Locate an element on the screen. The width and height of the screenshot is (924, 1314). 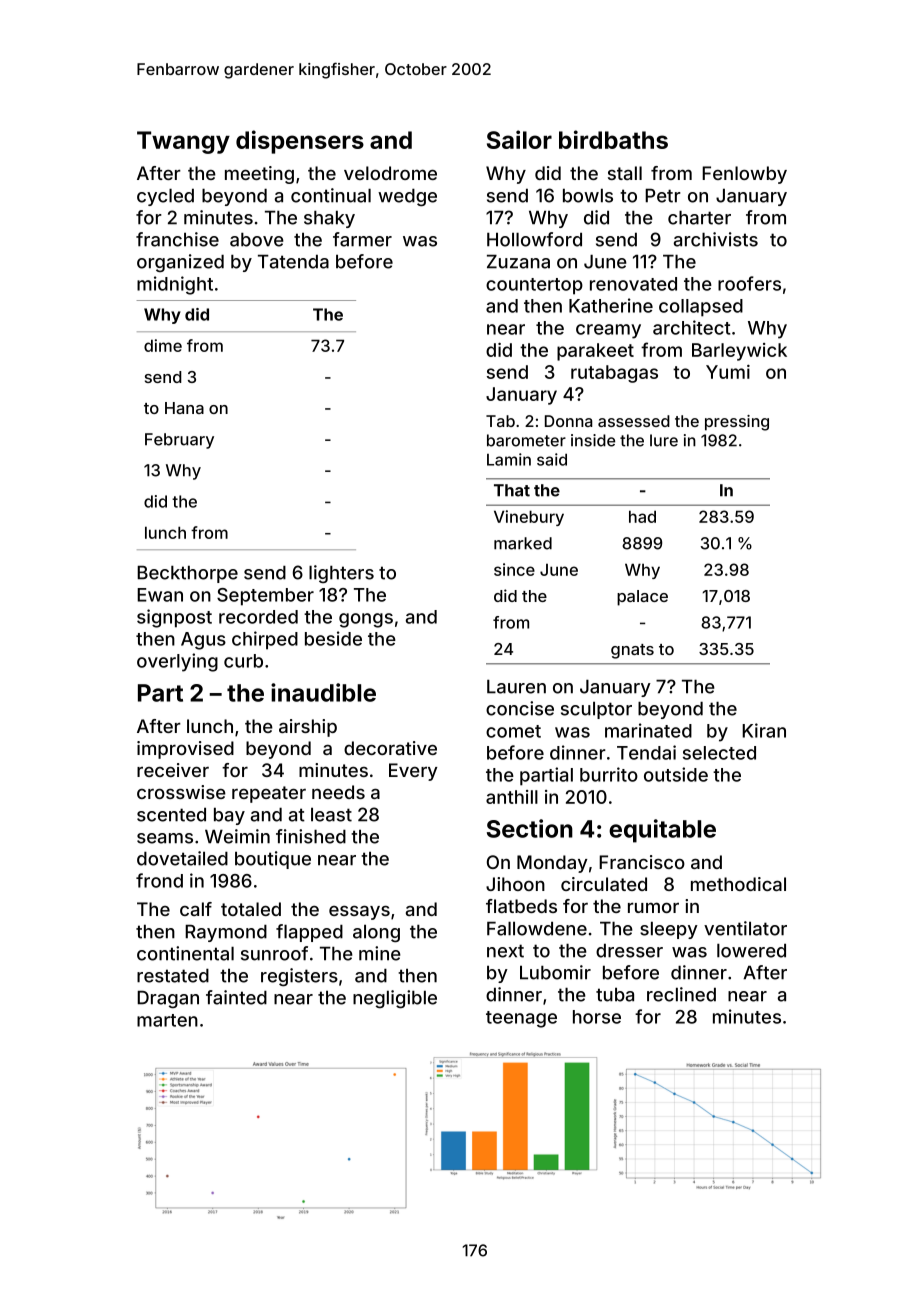
cycled is located at coordinates (165, 197).
